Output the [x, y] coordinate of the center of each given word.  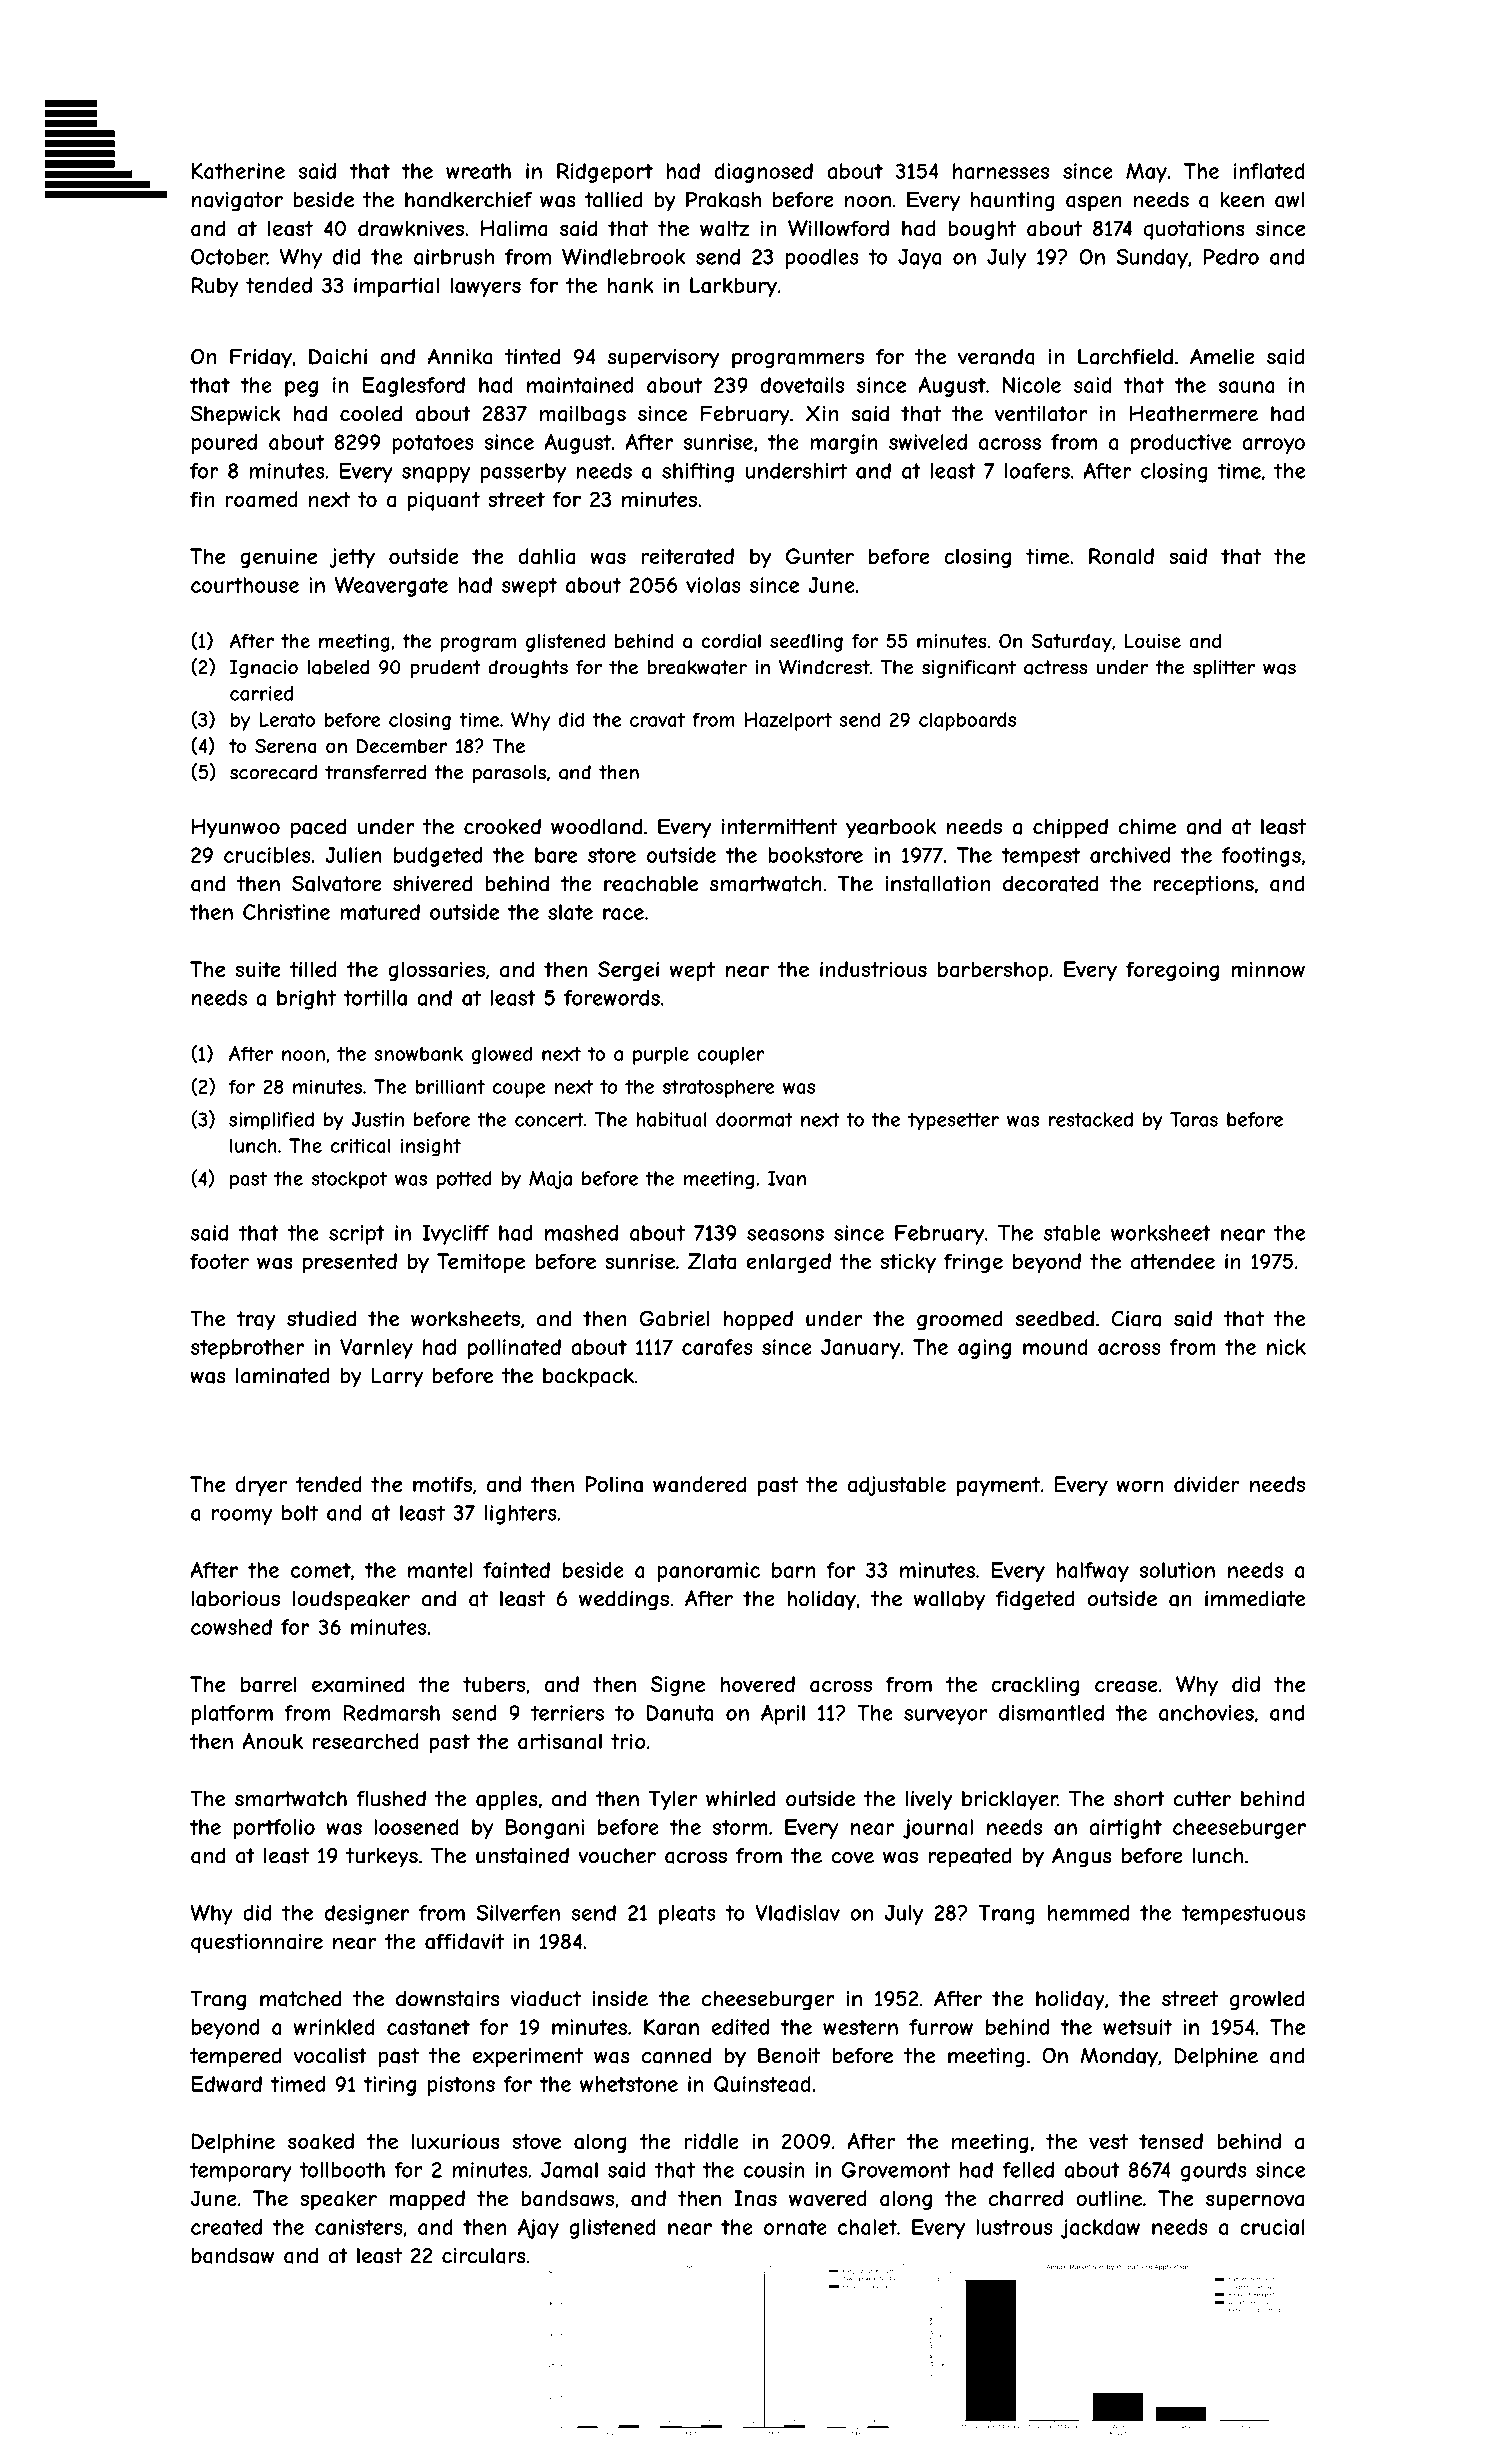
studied [321, 1318]
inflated [1269, 171]
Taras [1194, 1119]
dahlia [546, 556]
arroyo [1273, 446]
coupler [730, 1055]
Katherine [238, 171]
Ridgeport [605, 173]
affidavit [464, 1941]
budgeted [438, 857]
